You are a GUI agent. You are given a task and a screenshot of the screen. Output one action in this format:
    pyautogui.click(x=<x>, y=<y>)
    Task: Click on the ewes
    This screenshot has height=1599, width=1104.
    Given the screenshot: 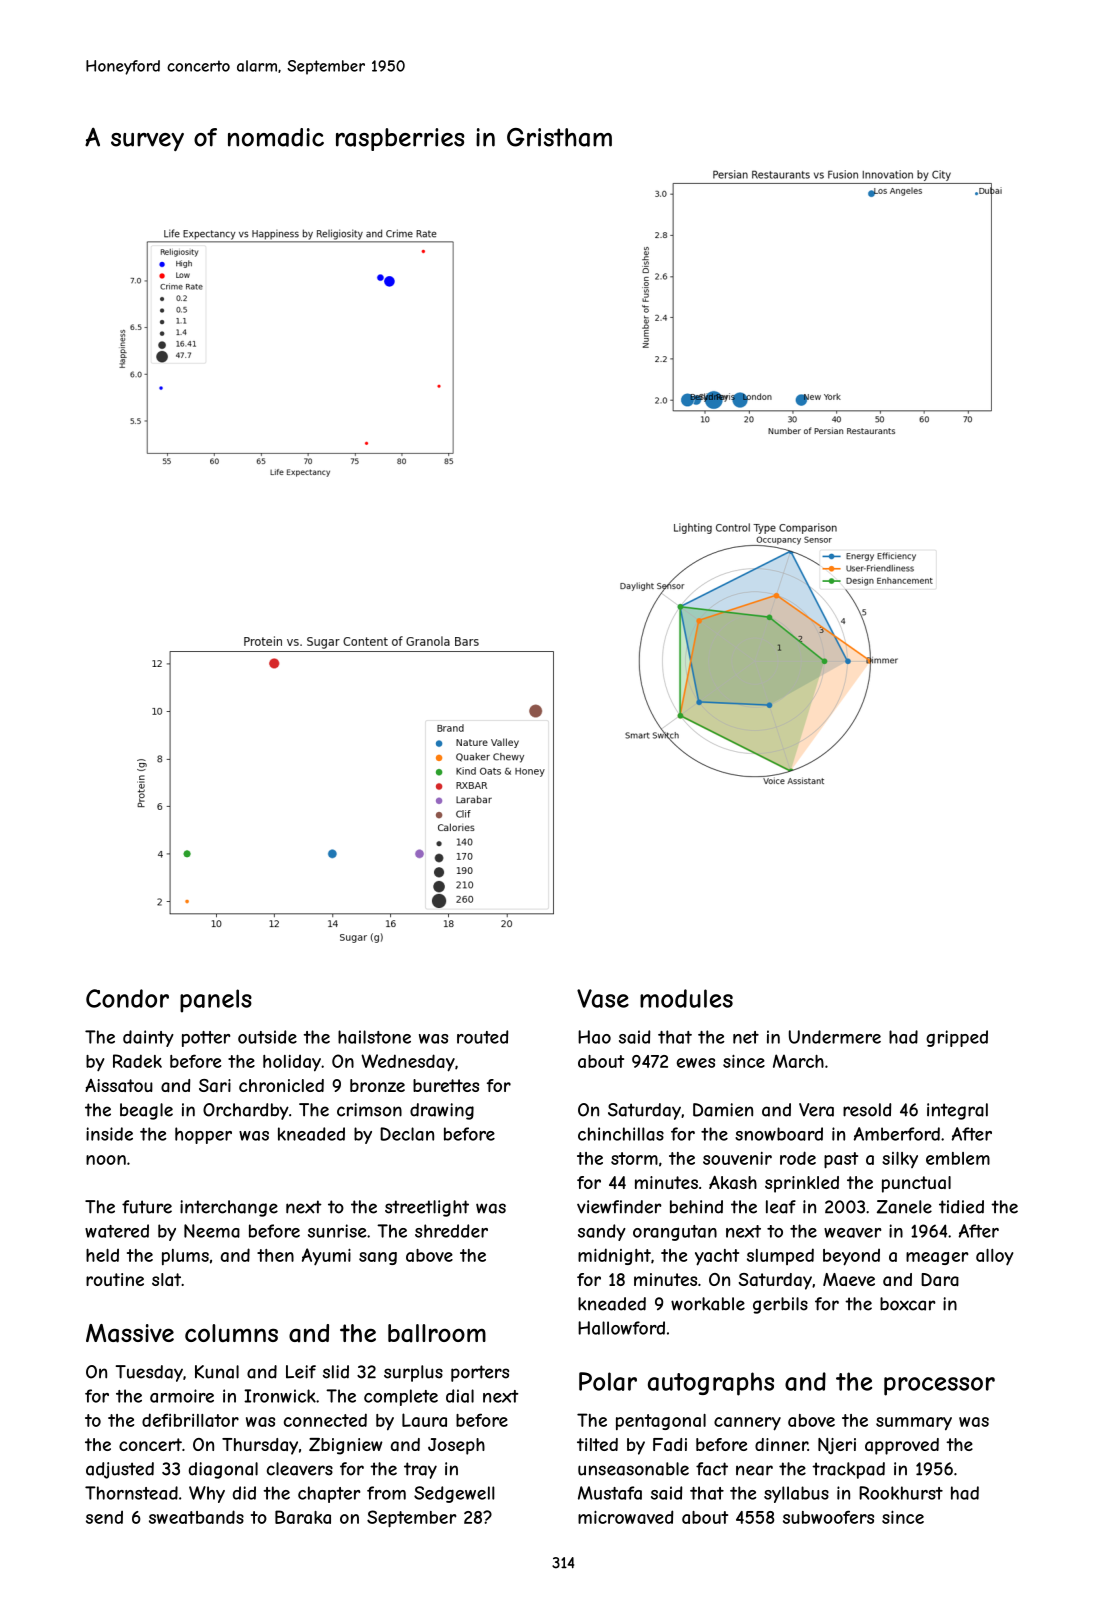 What is the action you would take?
    pyautogui.click(x=696, y=1063)
